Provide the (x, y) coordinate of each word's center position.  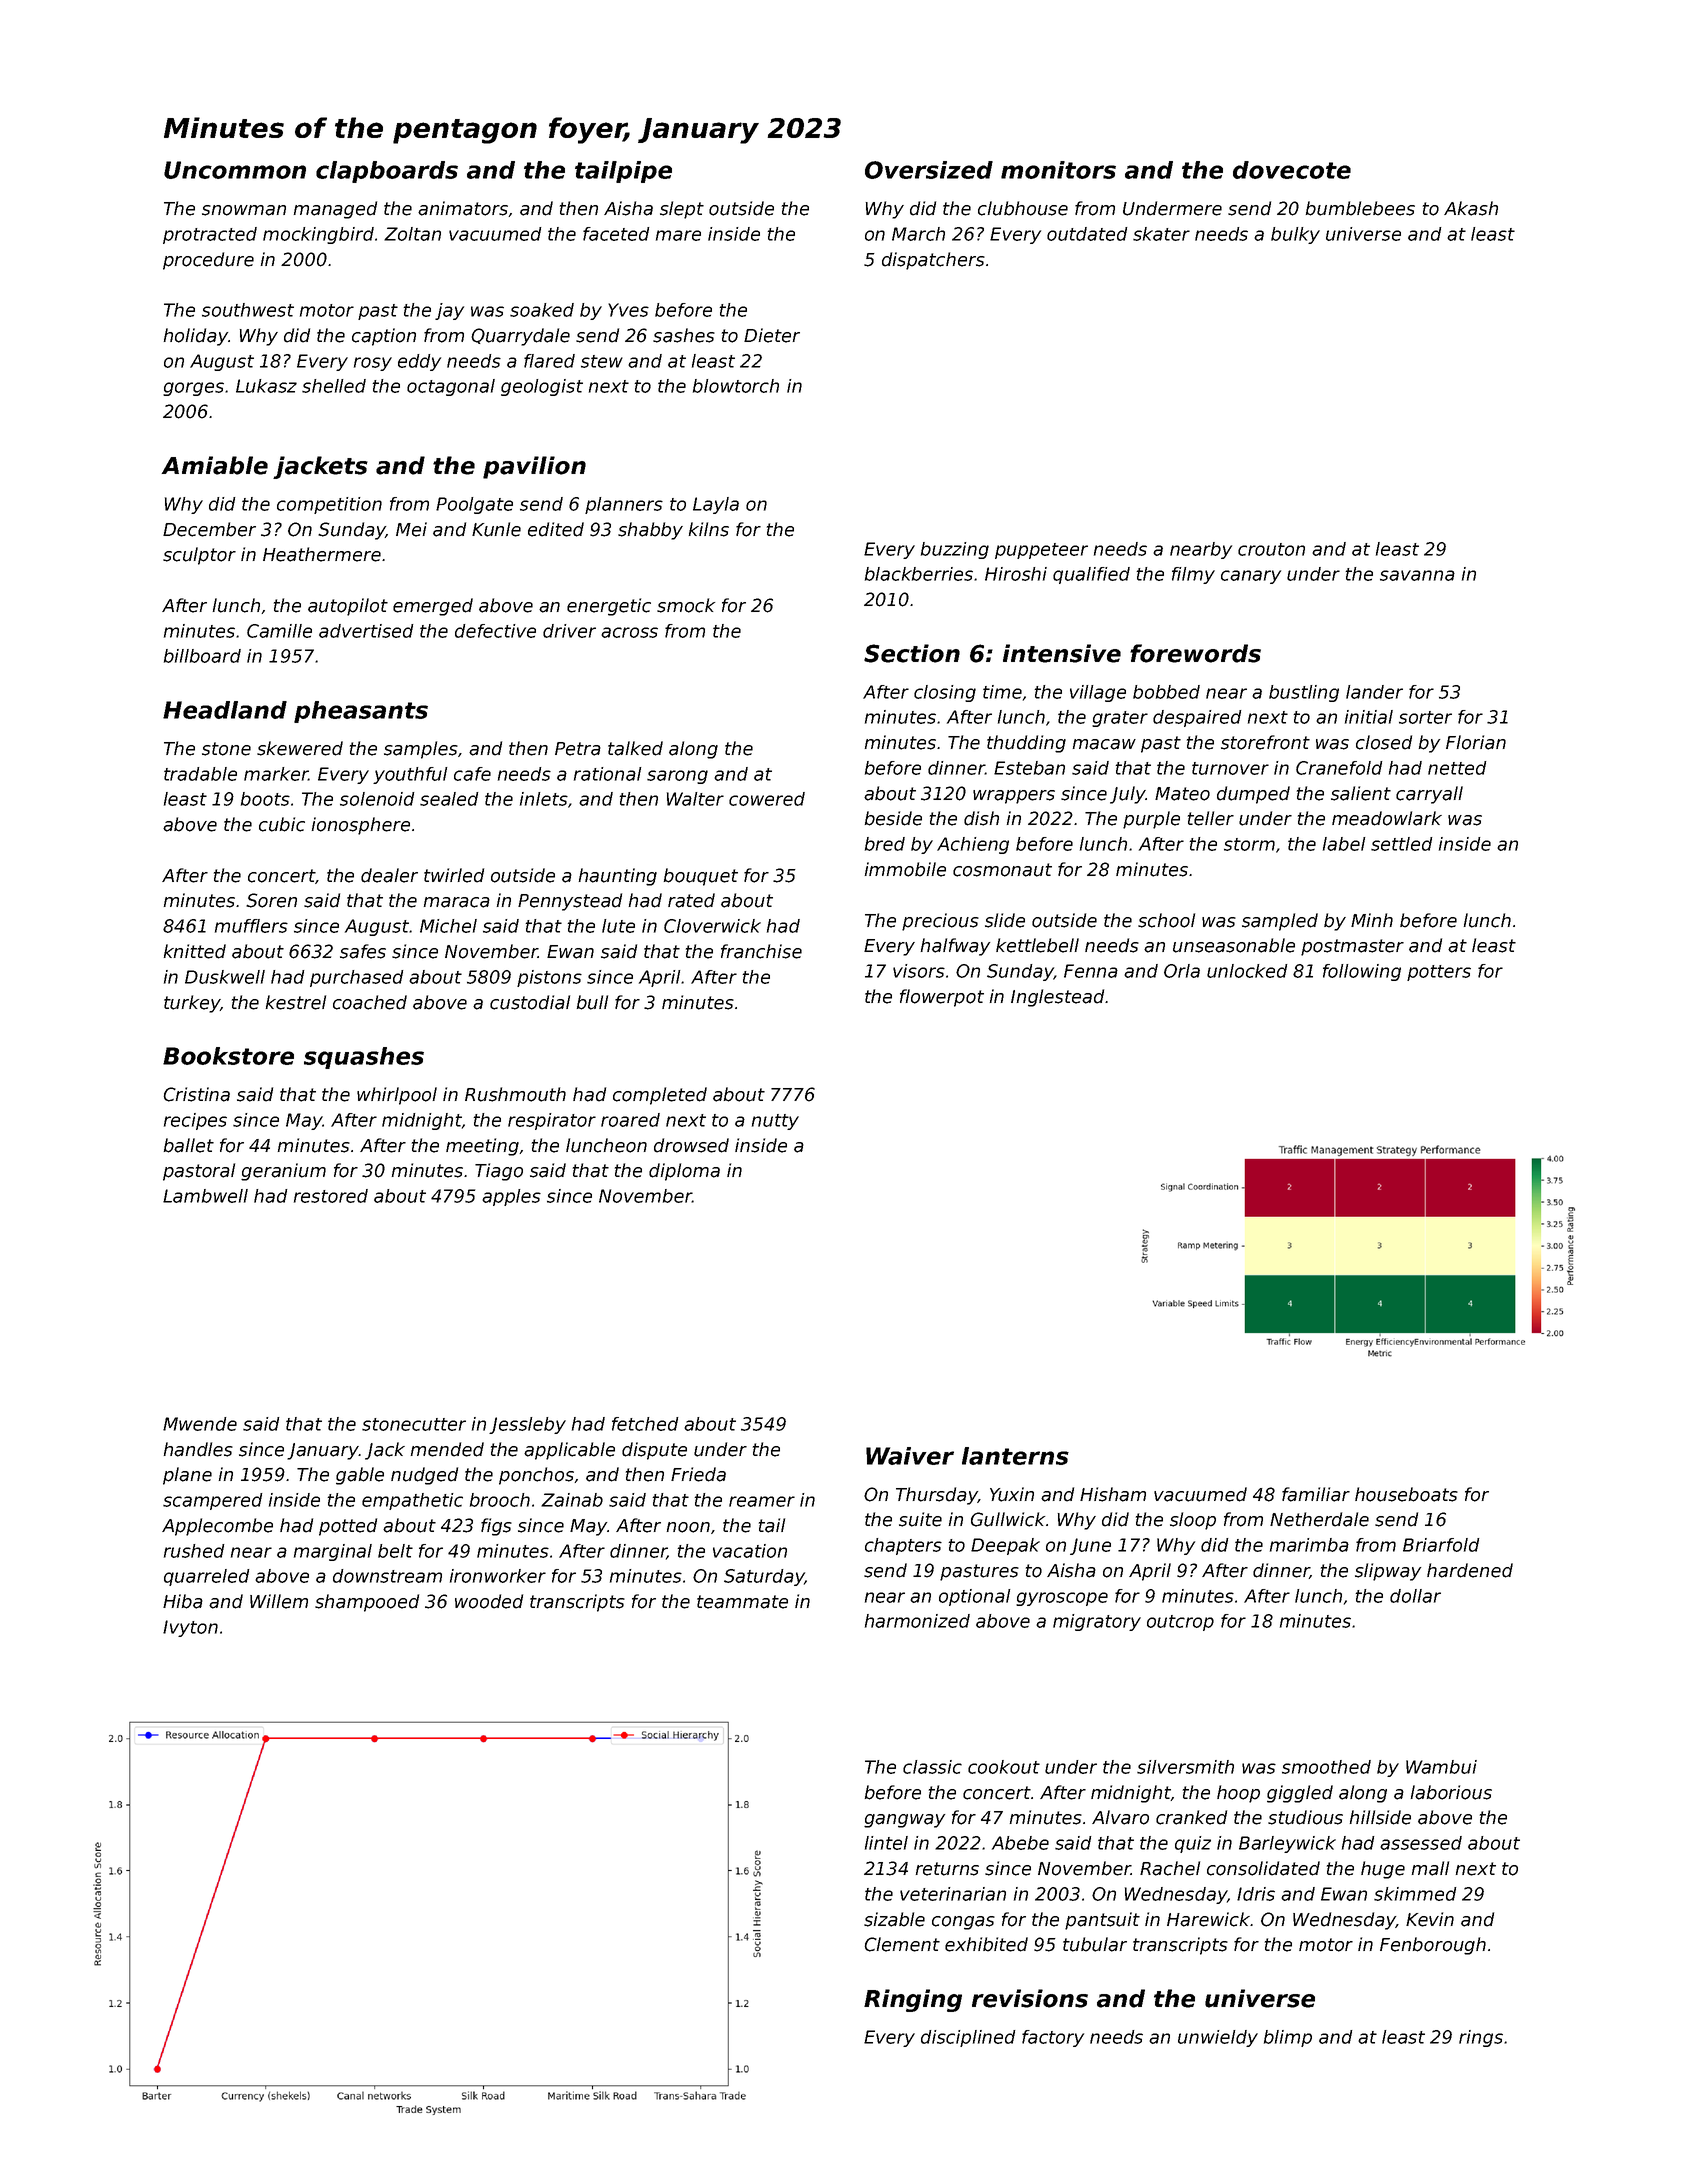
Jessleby (527, 1425)
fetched (645, 1424)
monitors (1058, 170)
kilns (709, 529)
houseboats (1406, 1494)
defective (495, 631)
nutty (775, 1122)
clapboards (387, 172)
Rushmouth (515, 1094)
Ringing (913, 2000)
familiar (1316, 1494)
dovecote (1292, 170)
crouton (1271, 549)
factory (1053, 2038)
